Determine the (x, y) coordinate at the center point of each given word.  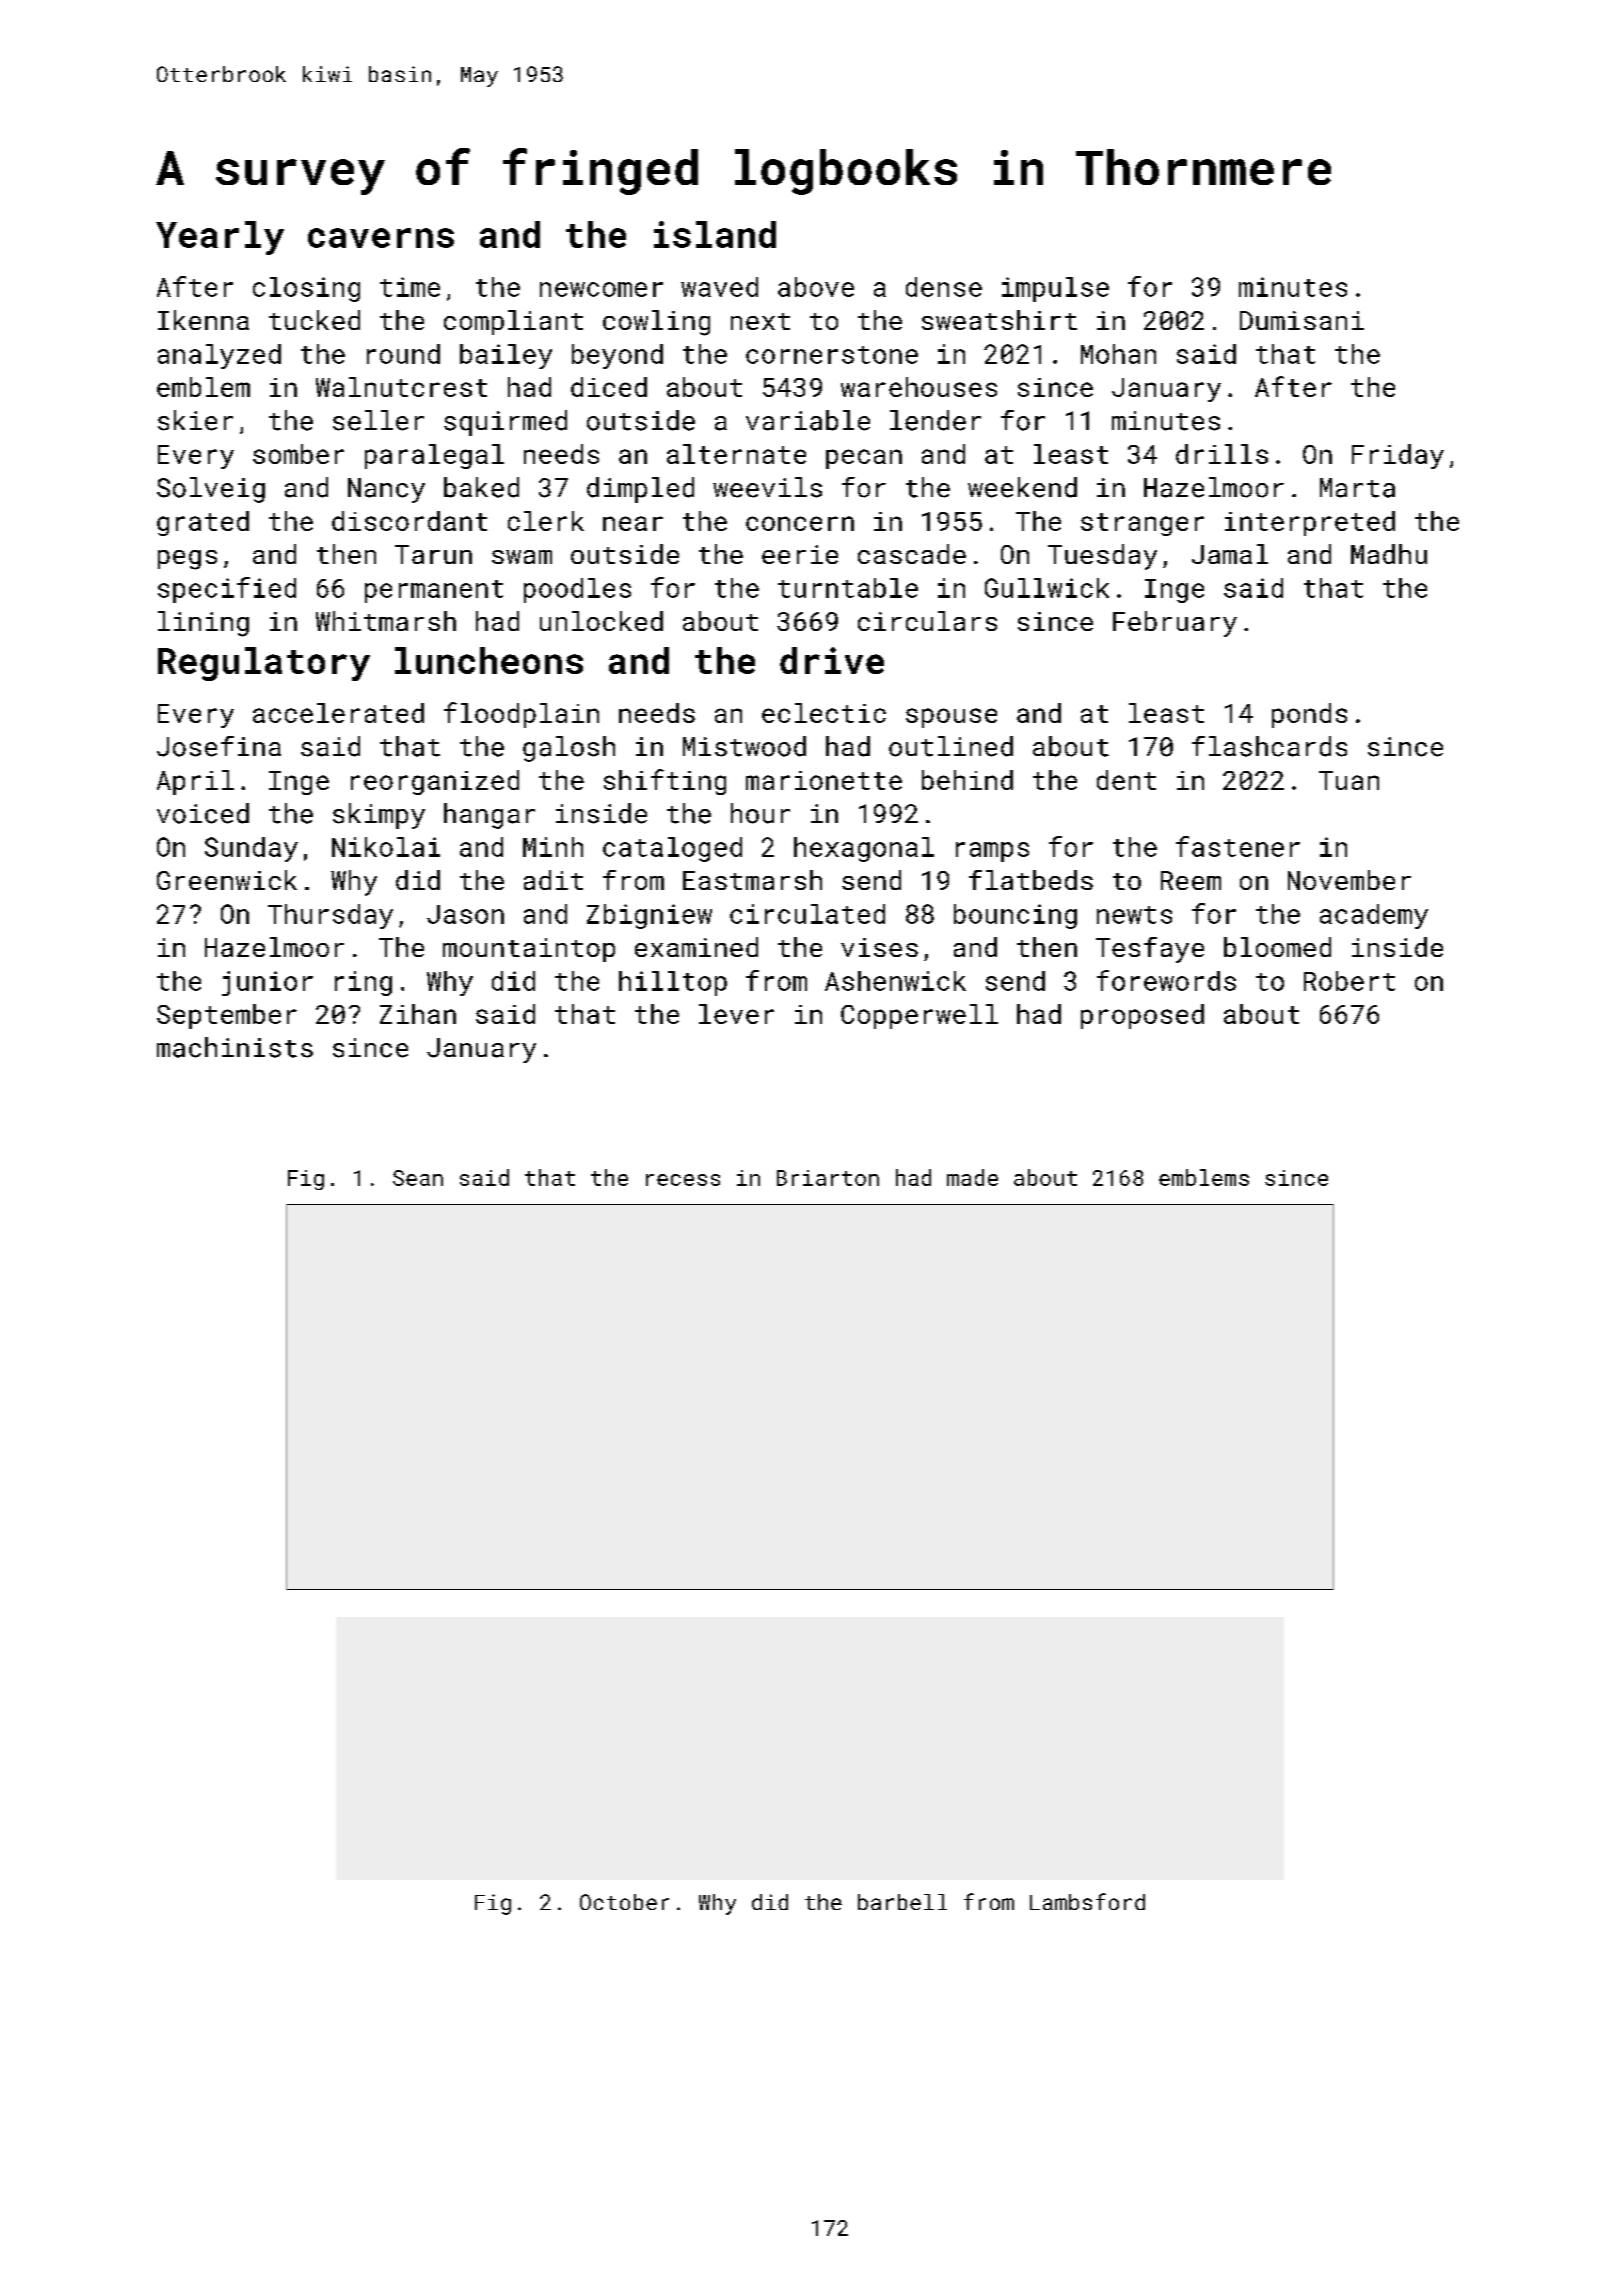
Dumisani (1302, 320)
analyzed (219, 356)
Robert (1349, 981)
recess (683, 1180)
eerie (800, 554)
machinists (235, 1047)
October (624, 1902)
